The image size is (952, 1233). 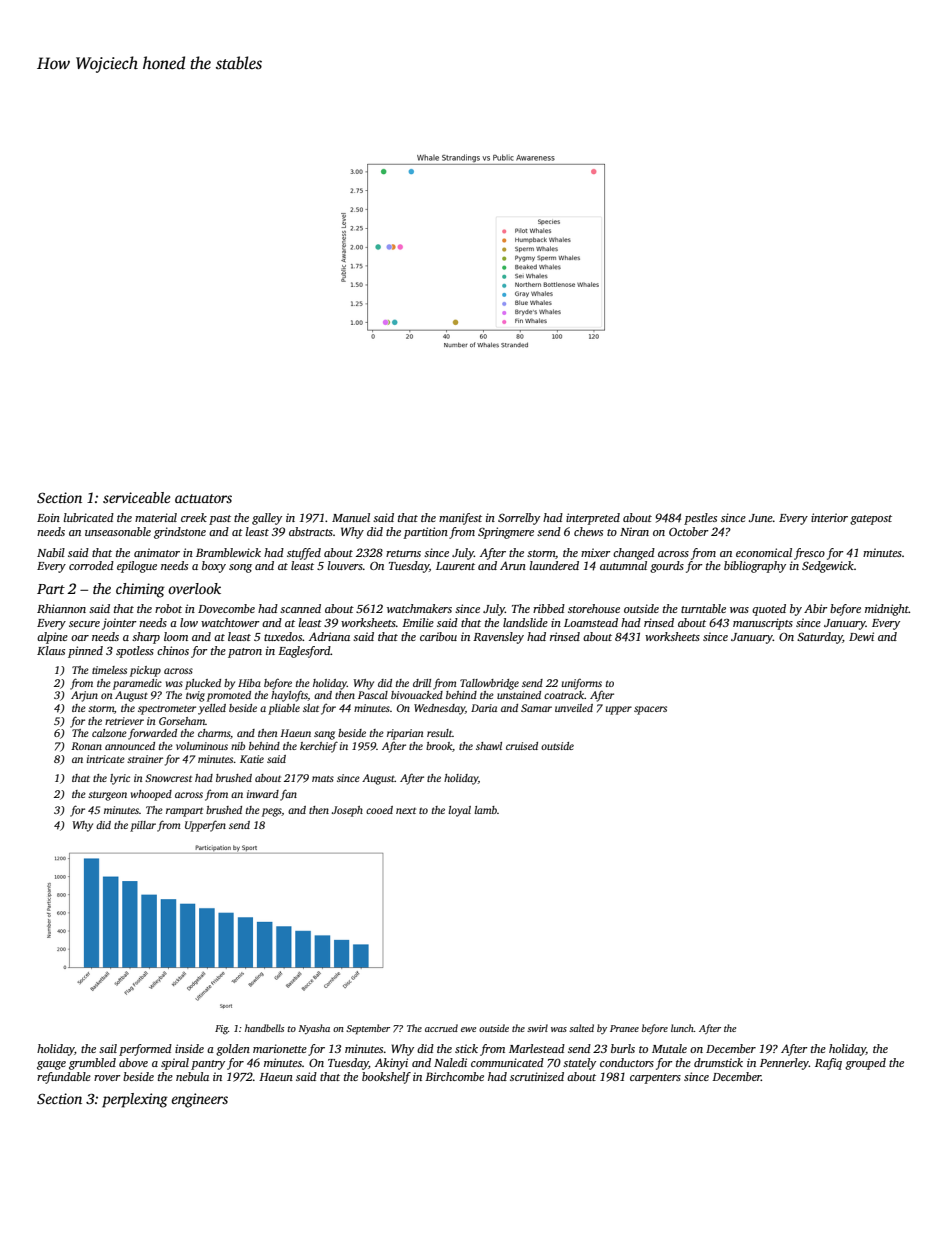 I want to click on pillar, so click(x=143, y=826).
